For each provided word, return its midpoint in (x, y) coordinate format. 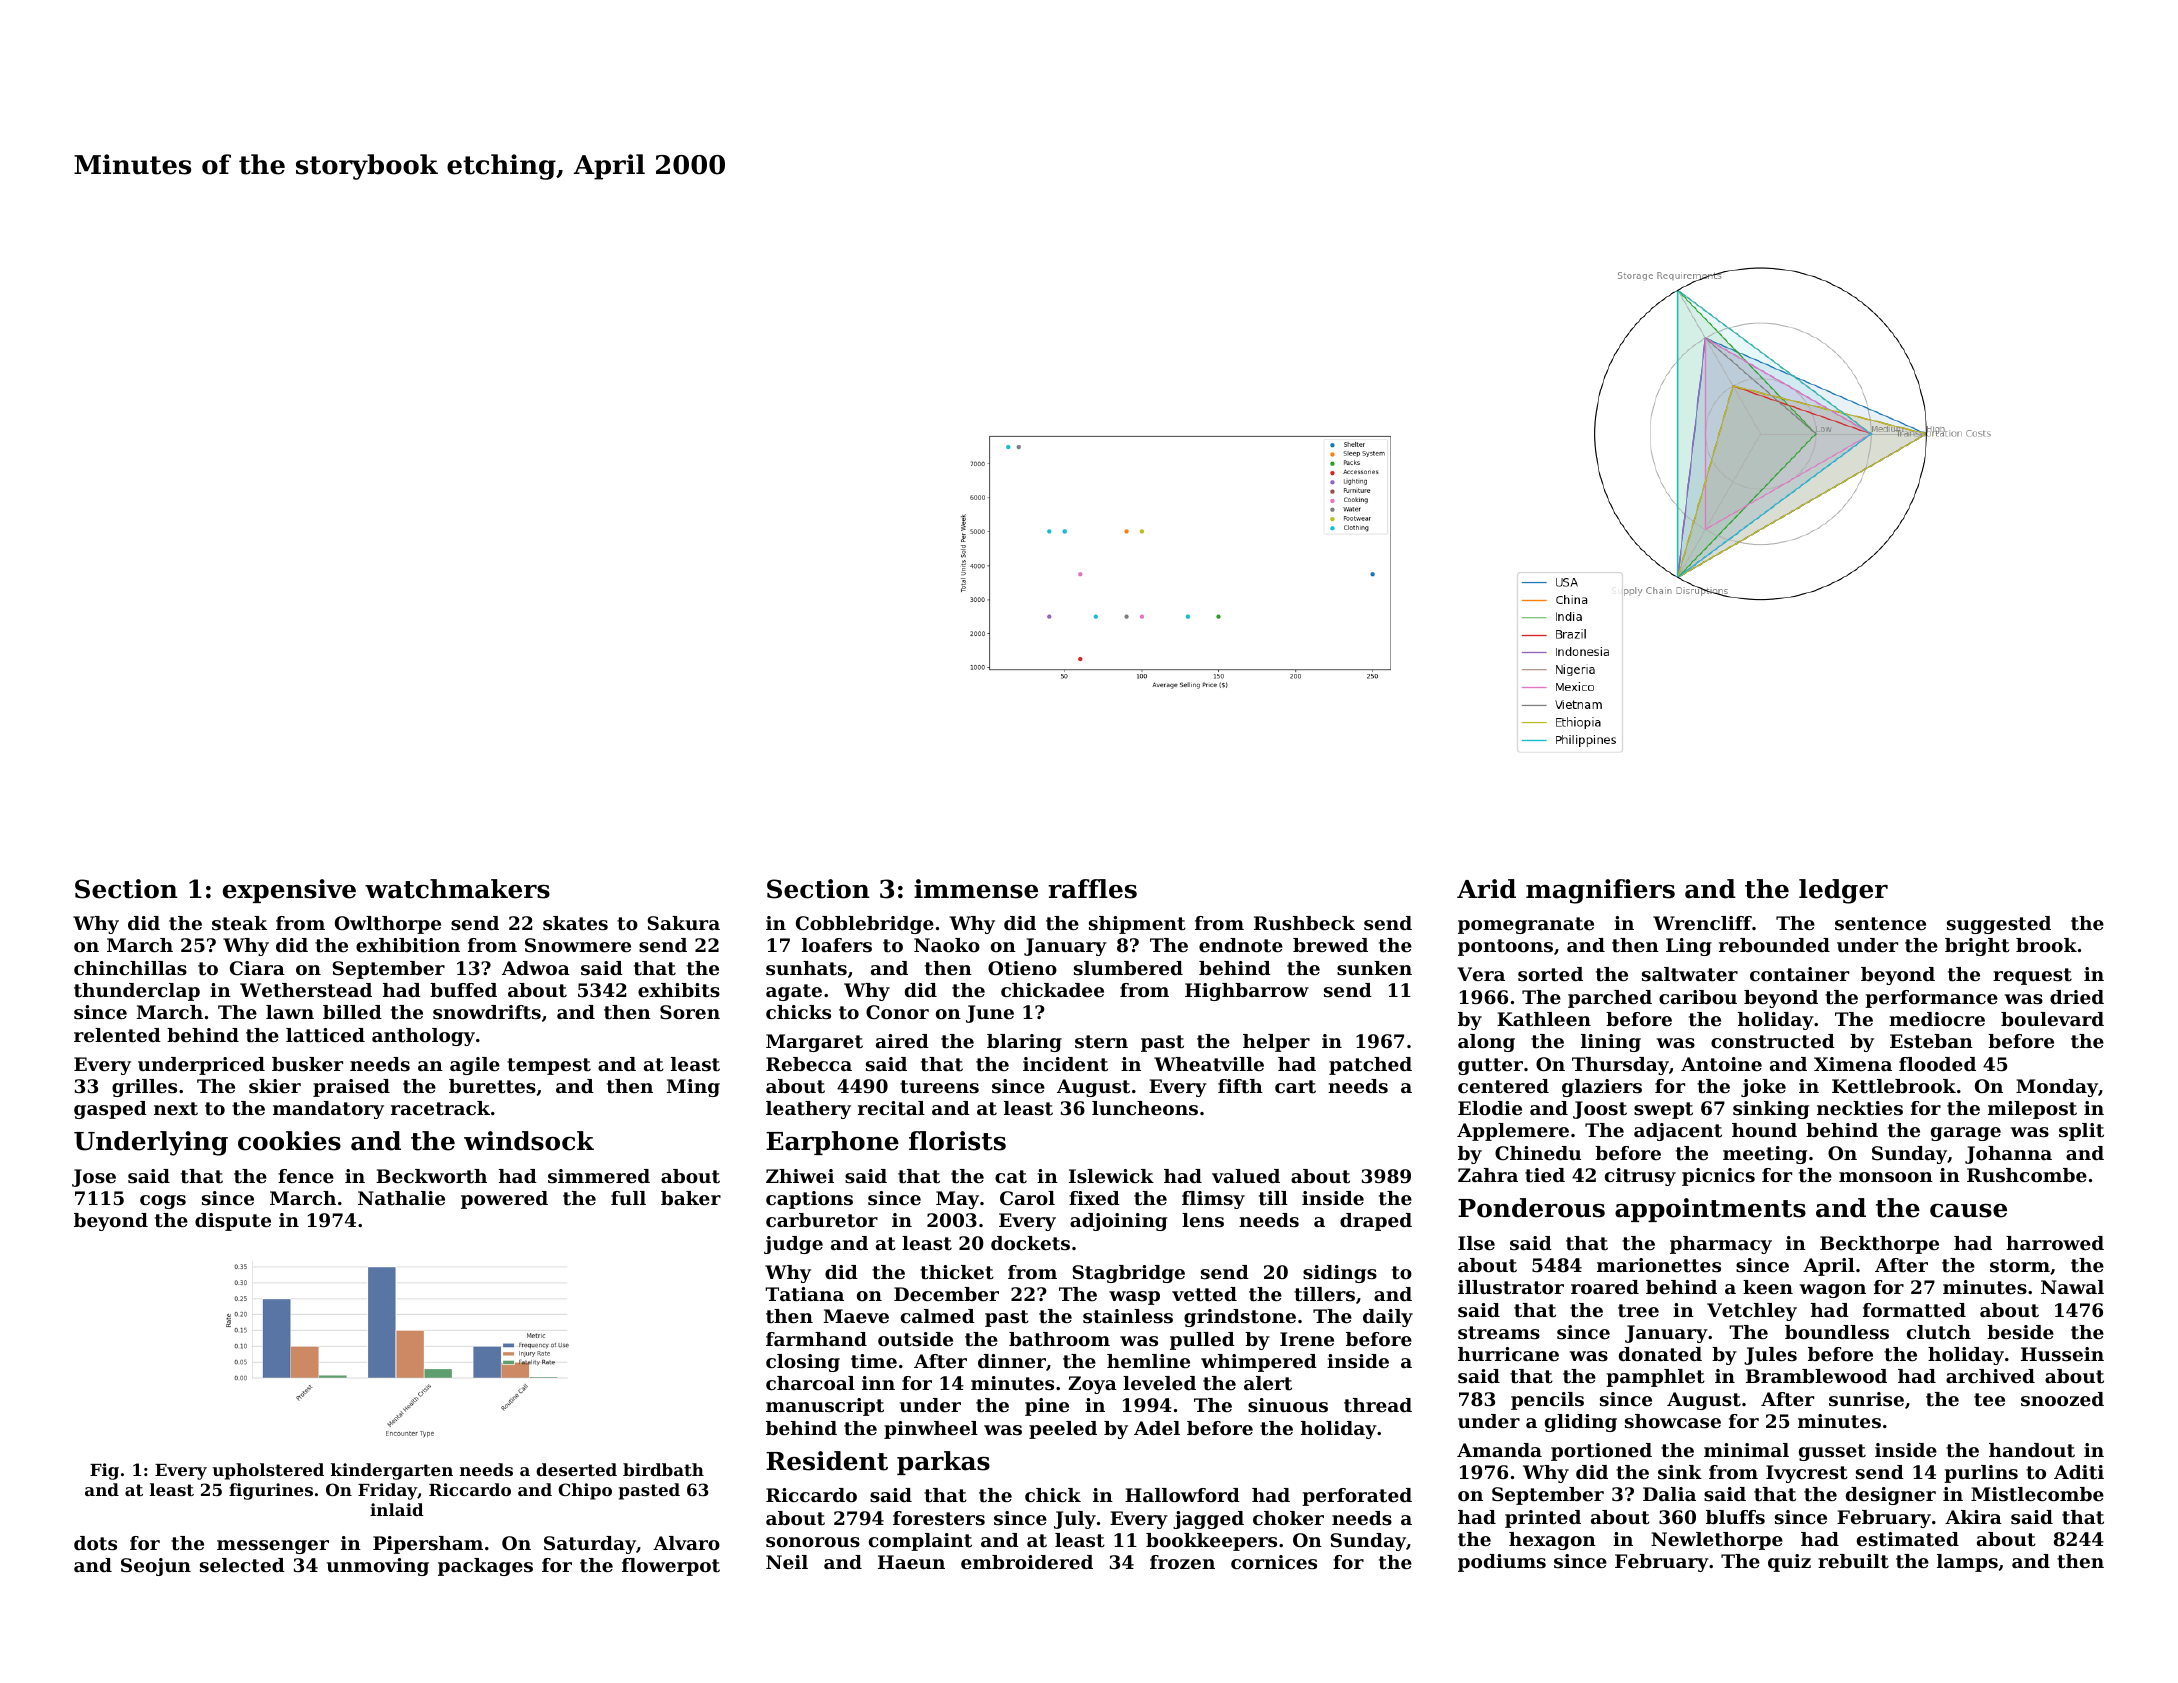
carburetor (822, 1220)
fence (306, 1176)
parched (1610, 999)
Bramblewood (1816, 1376)
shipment (1137, 925)
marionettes (1659, 1265)
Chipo (585, 1491)
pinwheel (931, 1430)
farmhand (816, 1339)
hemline (1148, 1361)
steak (239, 923)
